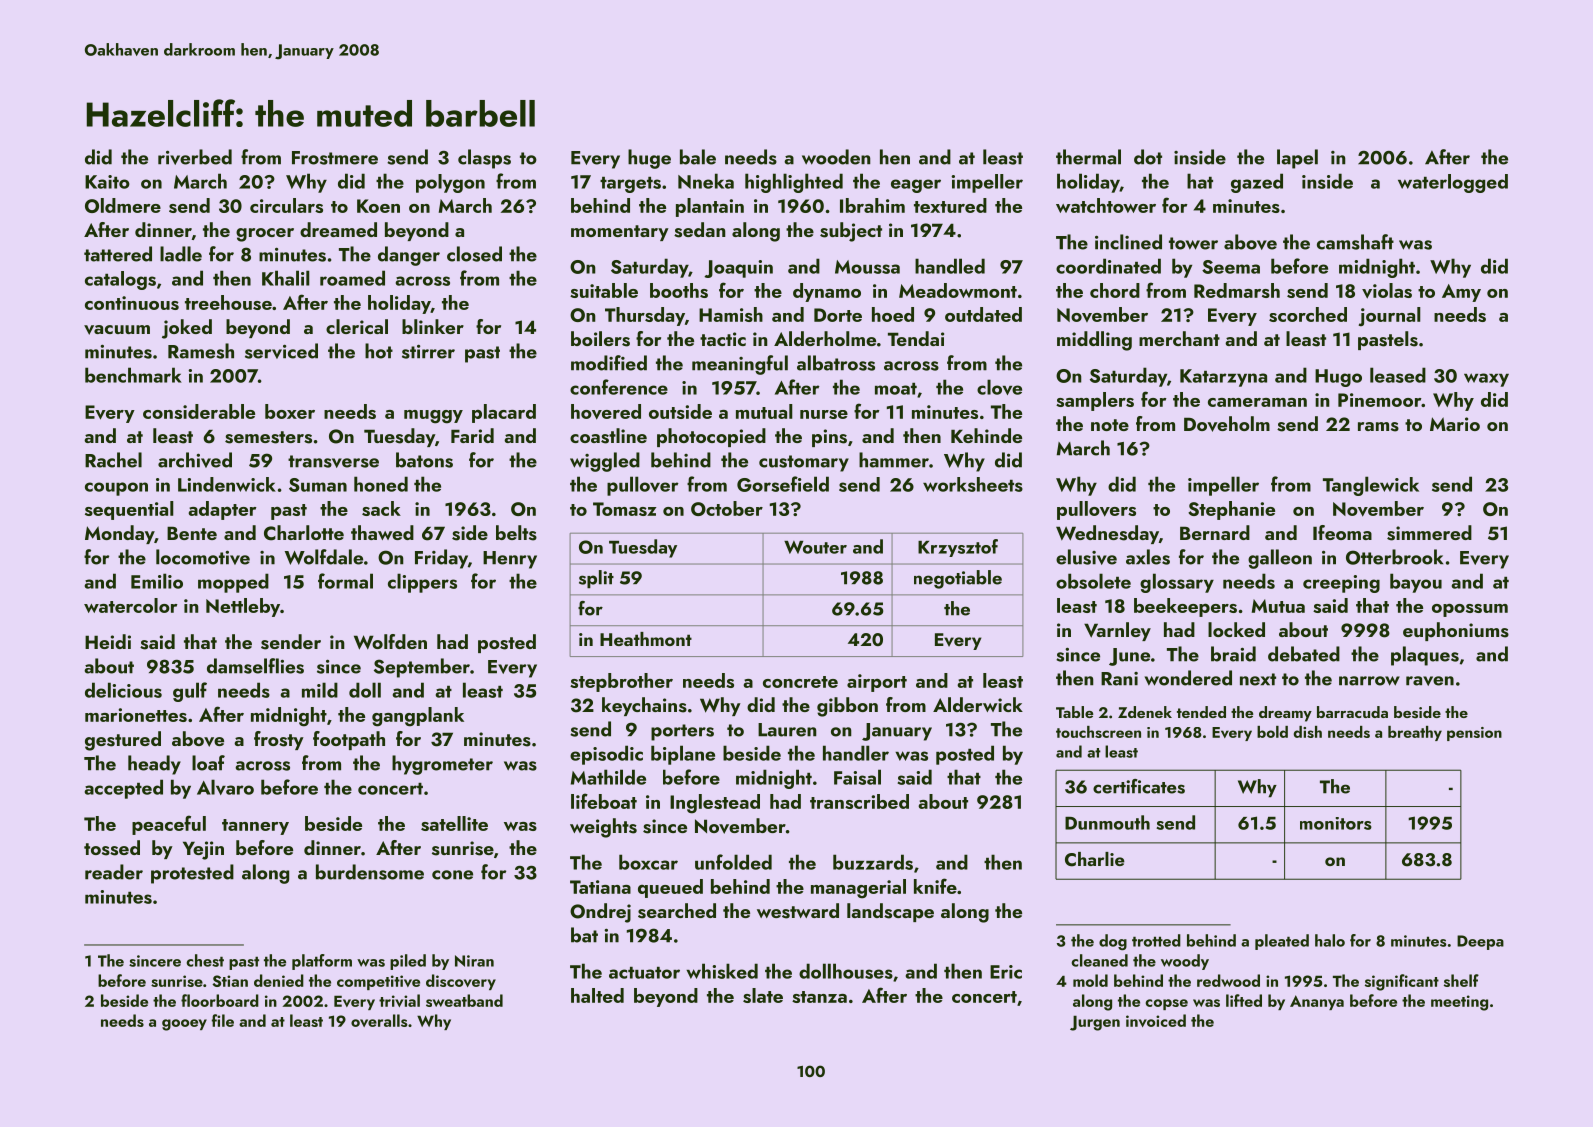 This screenshot has height=1127, width=1593. Describe the element at coordinates (205, 960) in the screenshot. I see `chest` at that location.
